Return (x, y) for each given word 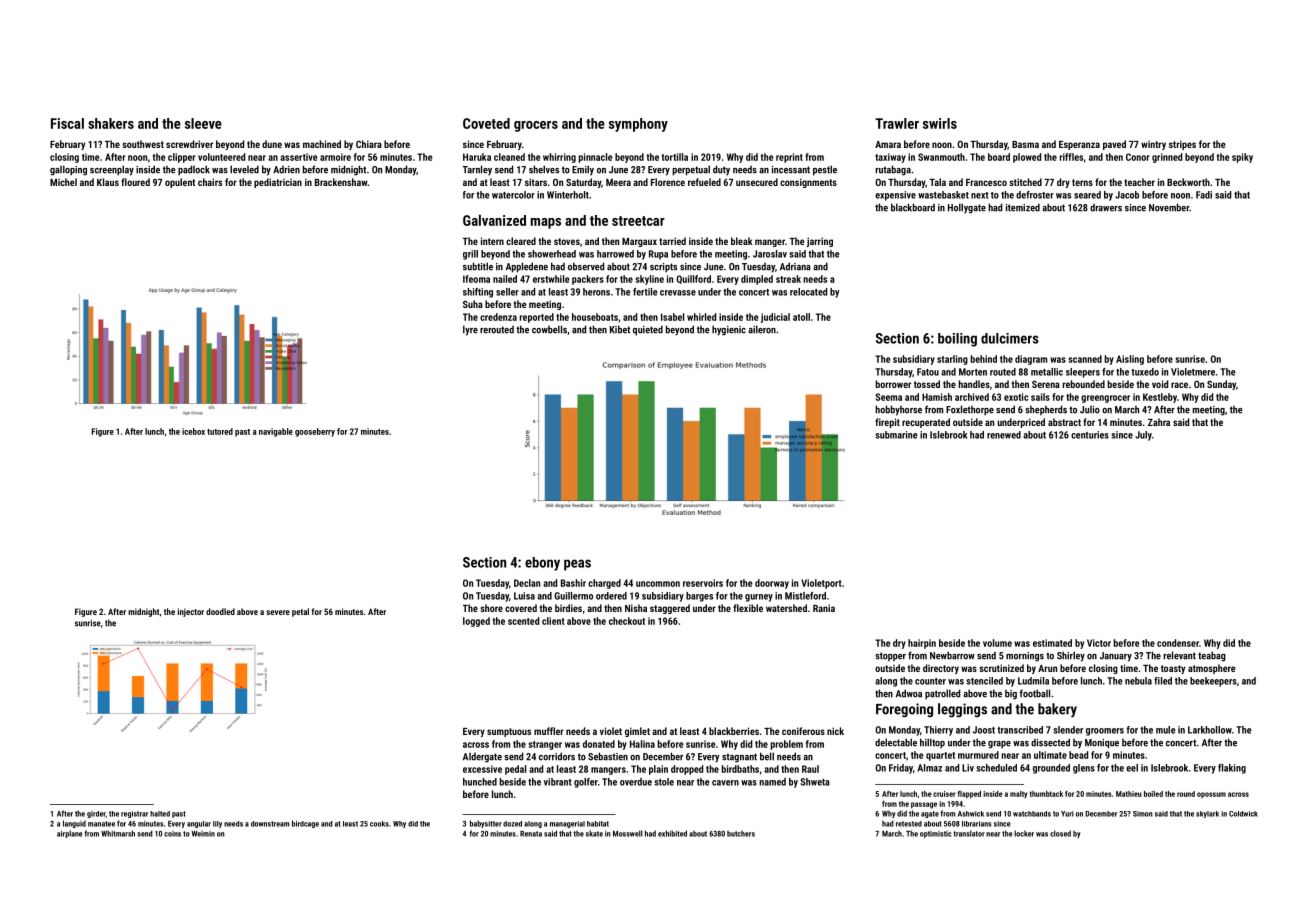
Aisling (1130, 360)
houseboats (595, 317)
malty (1018, 794)
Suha (473, 304)
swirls (940, 123)
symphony (638, 125)
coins (172, 834)
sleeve (203, 123)
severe (278, 612)
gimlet (637, 732)
